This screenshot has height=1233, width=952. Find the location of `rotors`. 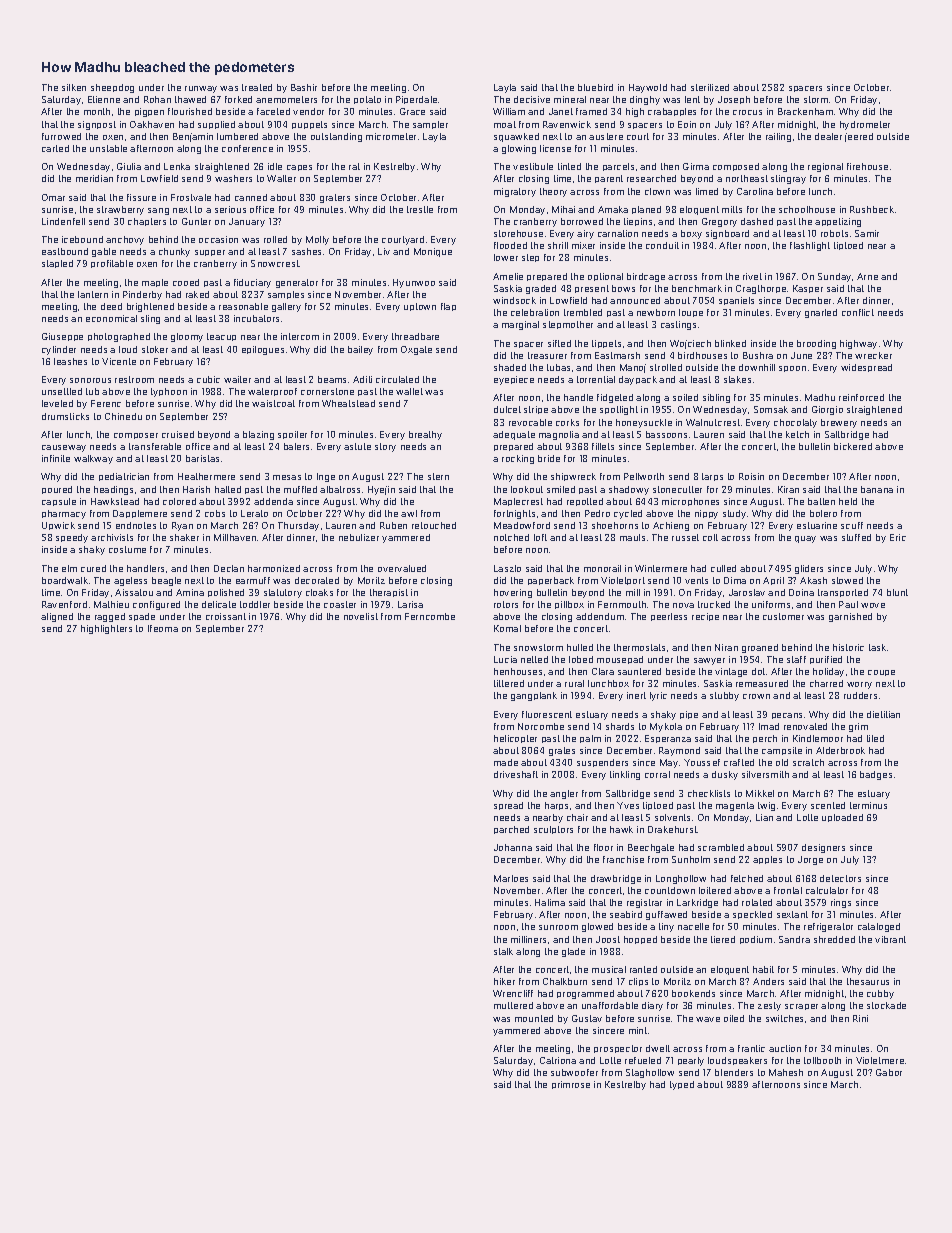

rotors is located at coordinates (506, 604).
